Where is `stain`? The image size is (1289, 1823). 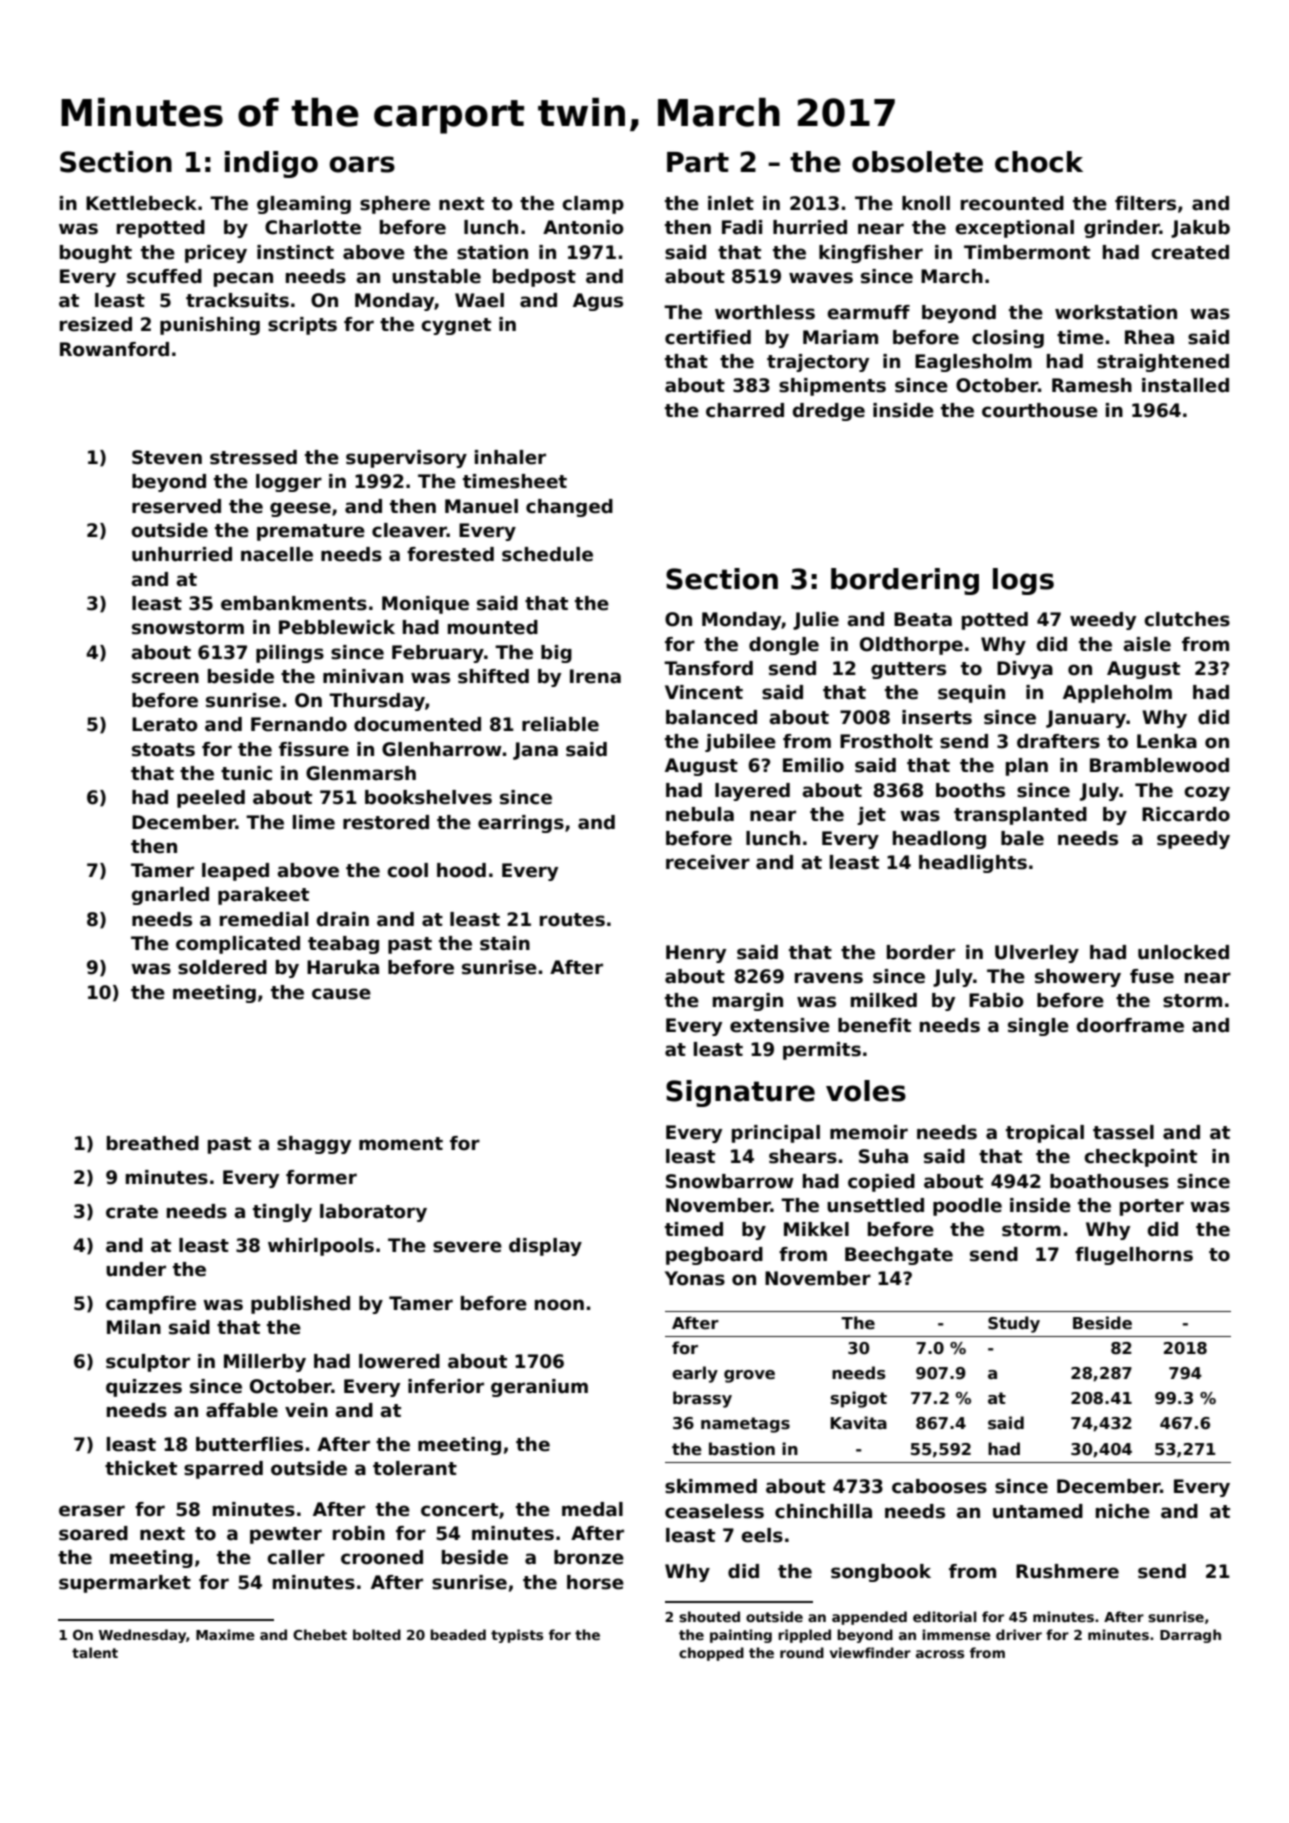
stain is located at coordinates (505, 943).
